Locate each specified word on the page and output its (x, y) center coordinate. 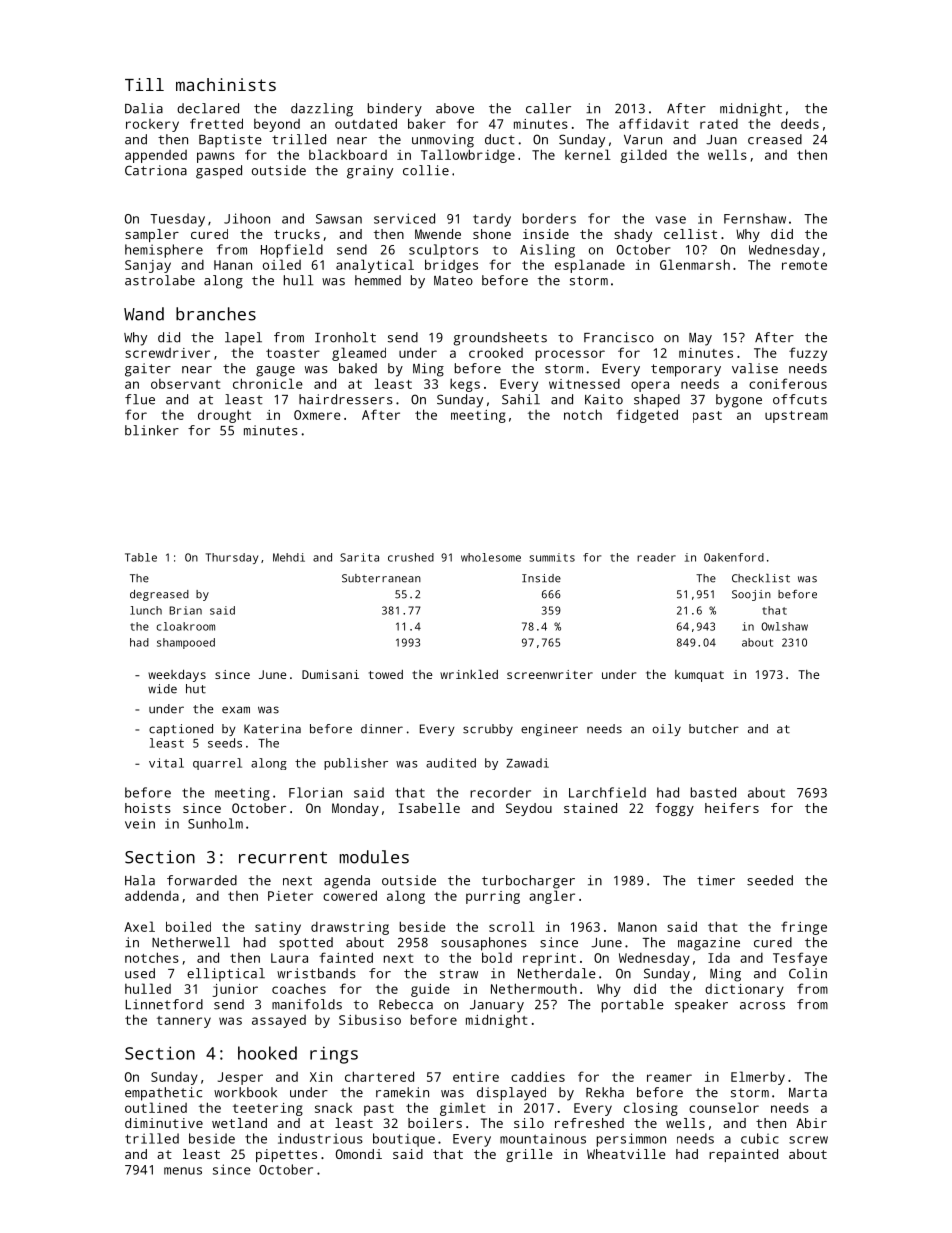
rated (719, 124)
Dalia (144, 108)
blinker (152, 430)
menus (183, 1171)
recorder (500, 792)
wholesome (491, 557)
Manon (637, 927)
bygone (739, 401)
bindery (395, 110)
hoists (148, 808)
